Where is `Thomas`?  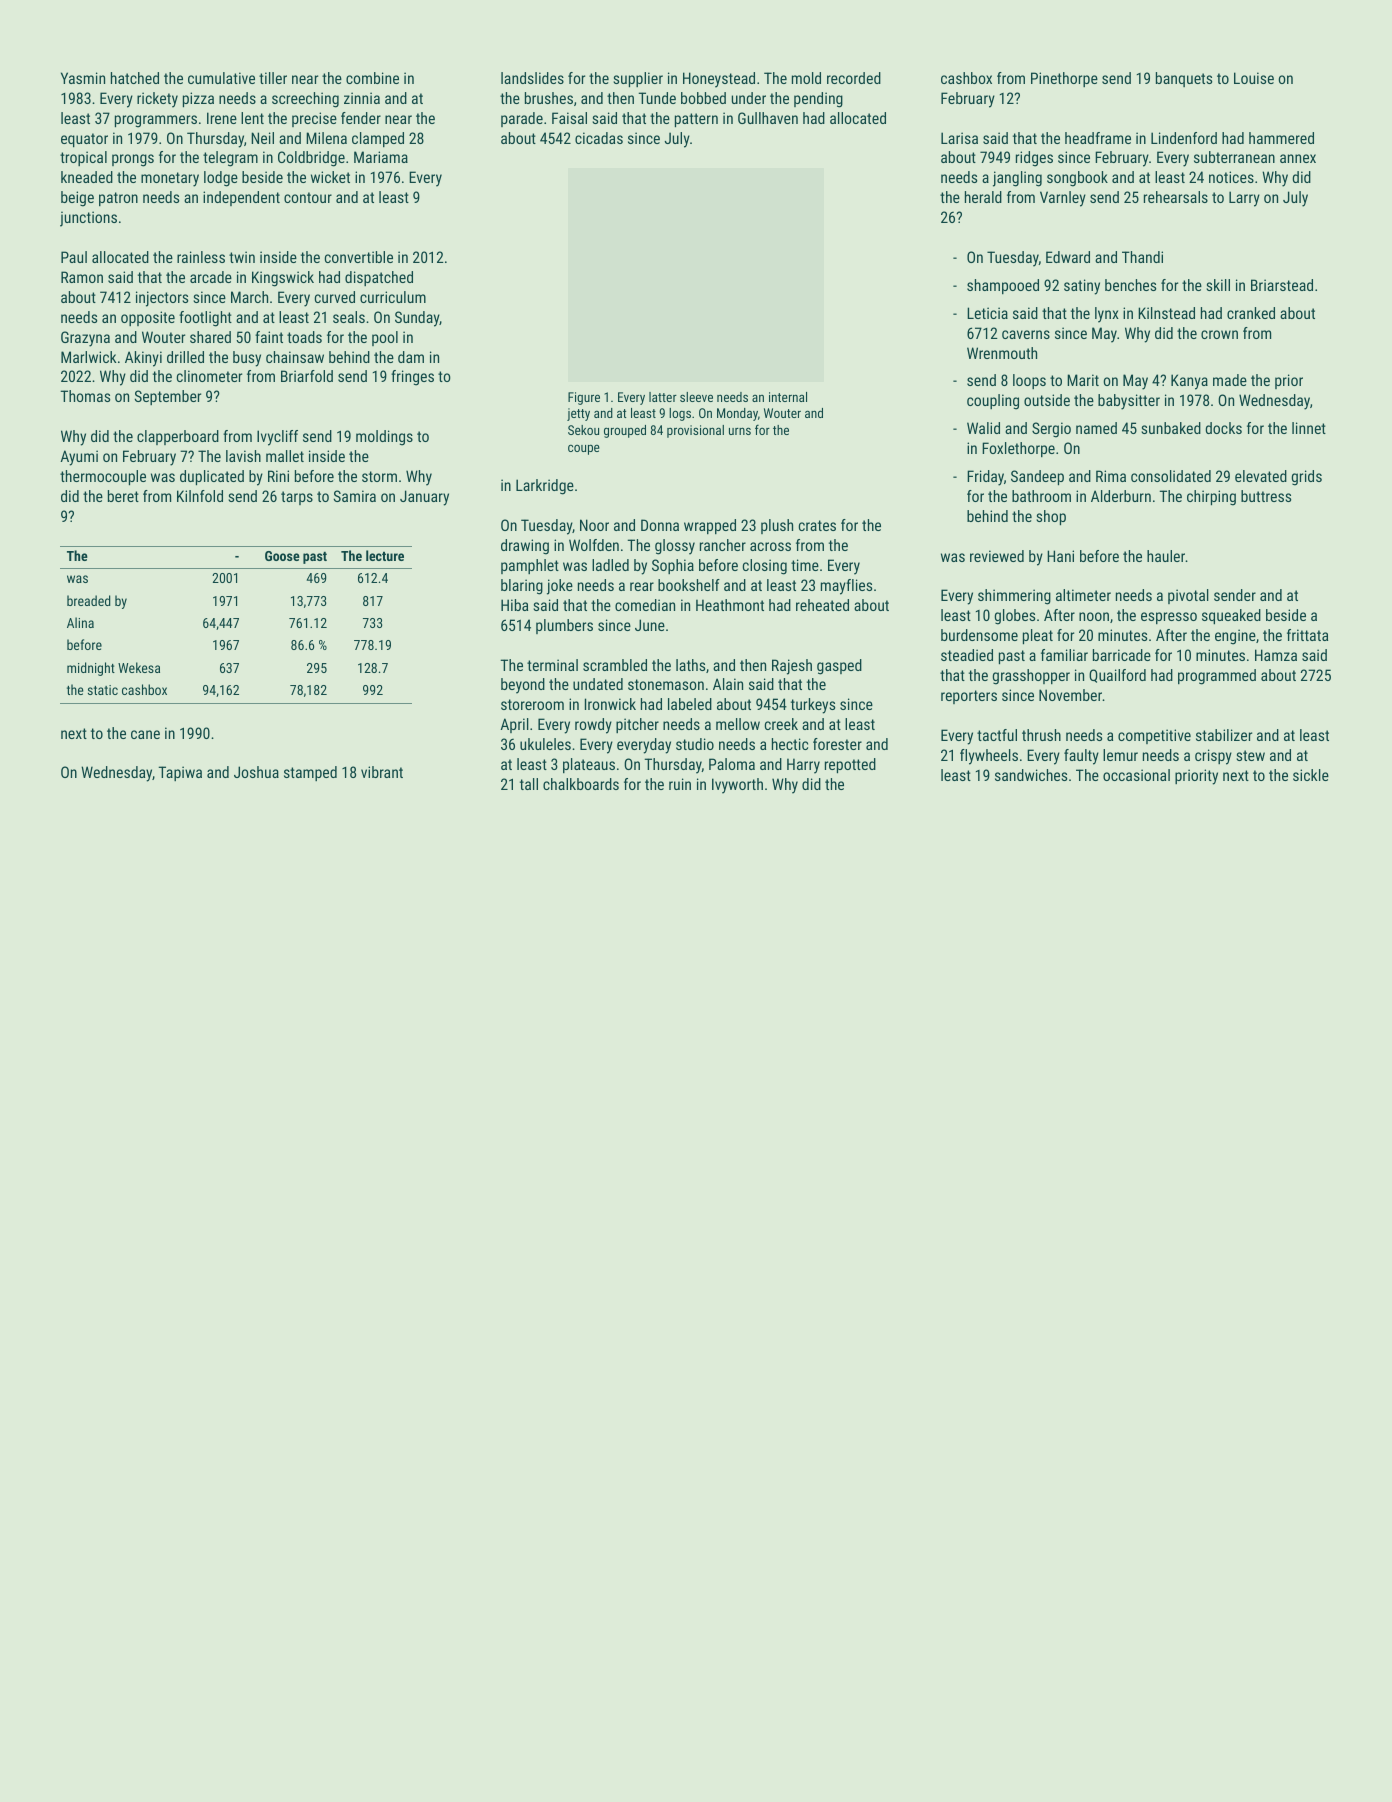
Thomas is located at coordinates (85, 396).
